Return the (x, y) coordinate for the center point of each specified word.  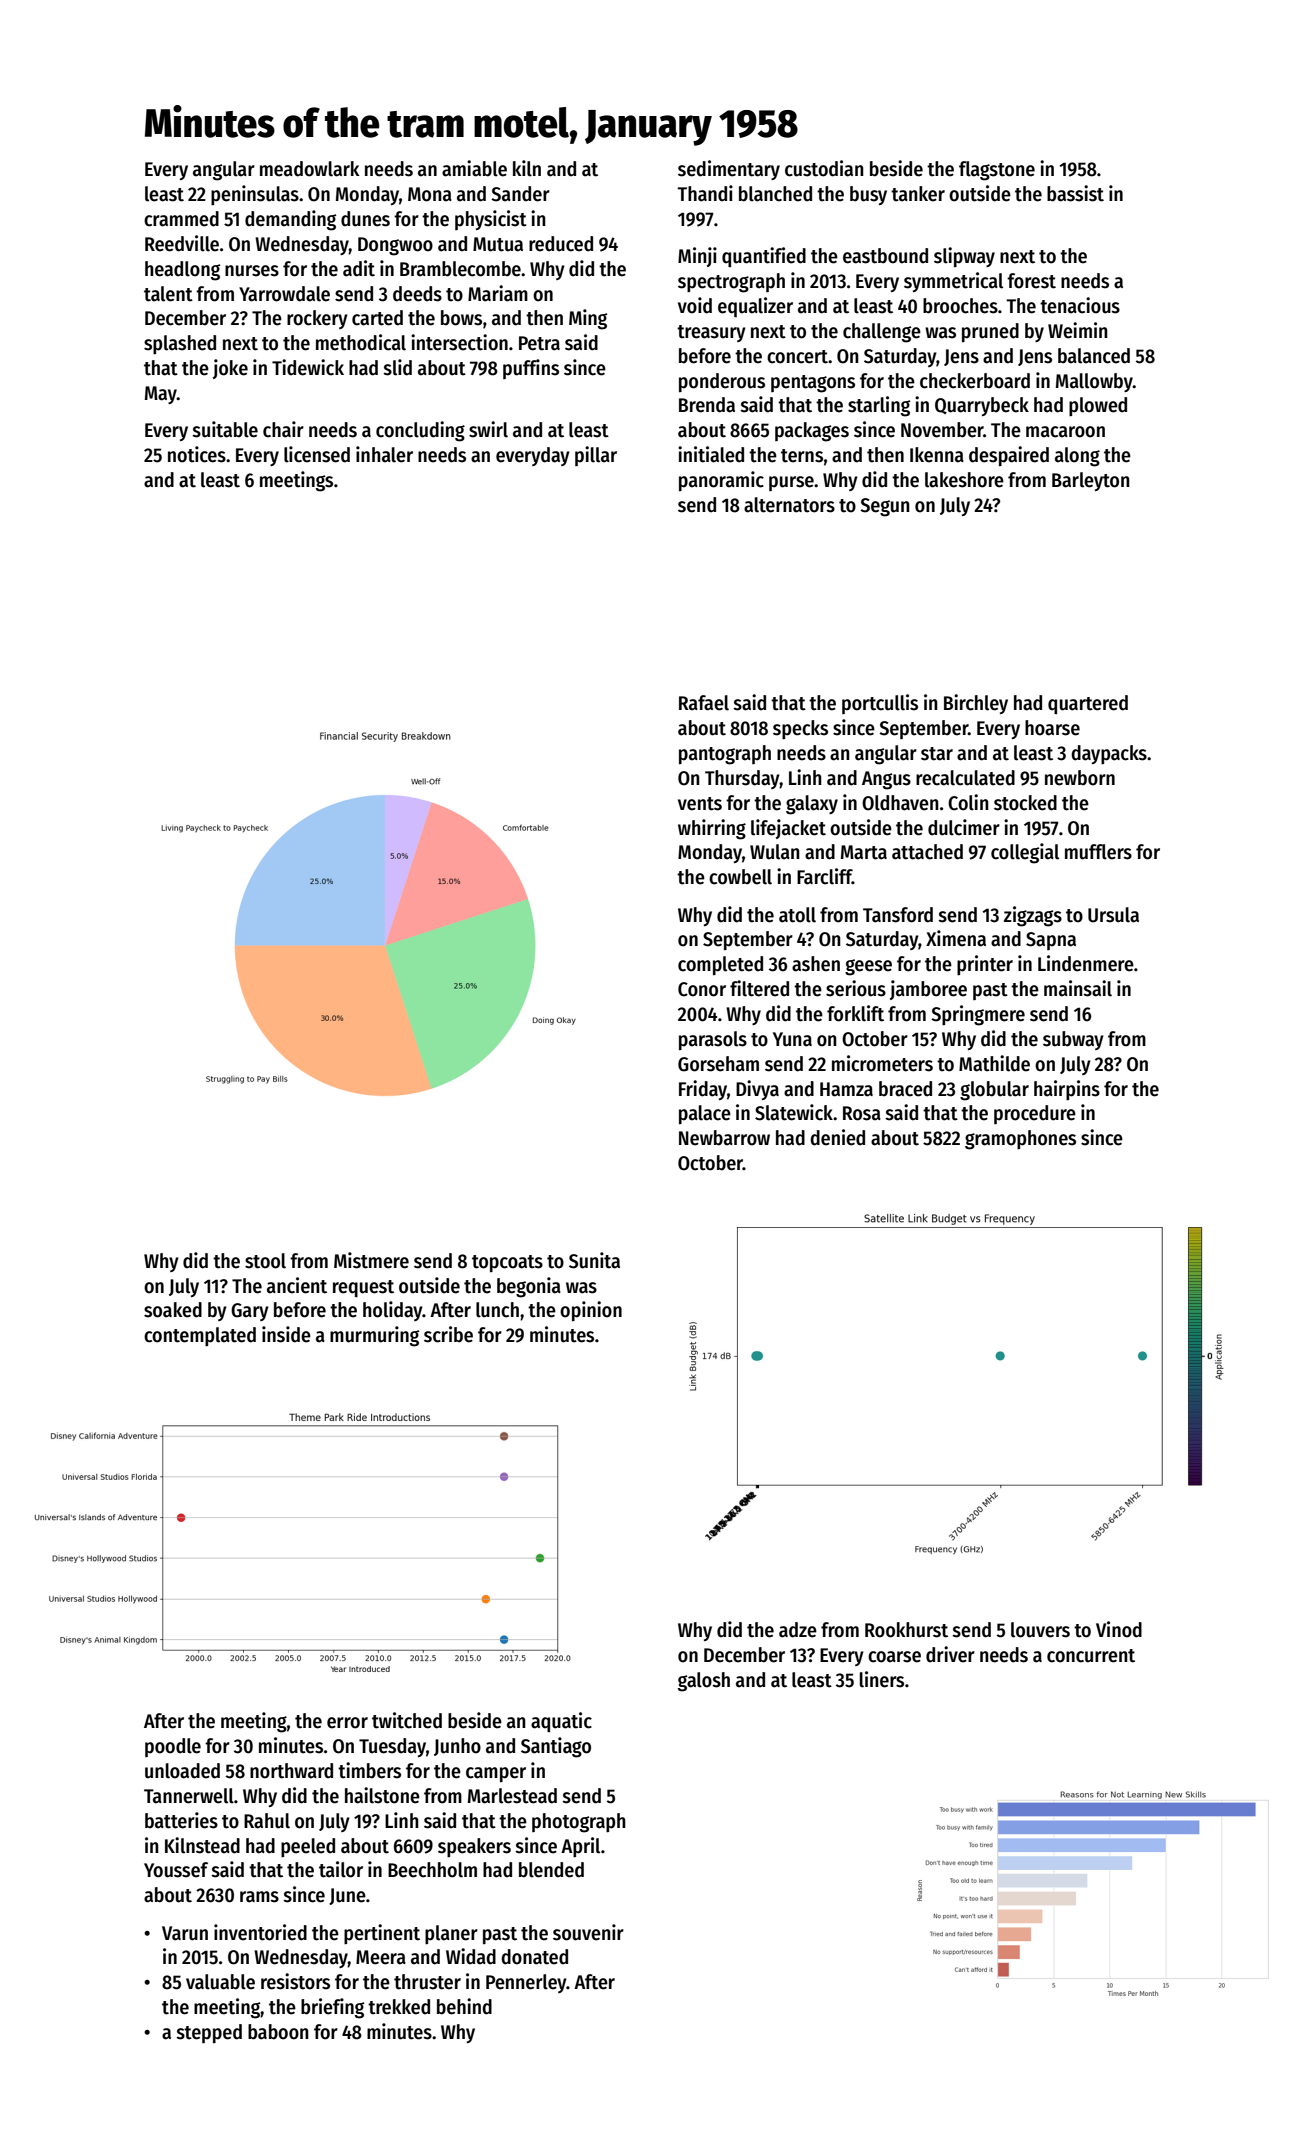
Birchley (976, 704)
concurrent (1091, 1656)
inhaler (384, 454)
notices (197, 454)
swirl (488, 429)
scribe (448, 1334)
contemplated (200, 1336)
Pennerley (526, 1983)
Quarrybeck (982, 406)
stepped (209, 2033)
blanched (775, 194)
